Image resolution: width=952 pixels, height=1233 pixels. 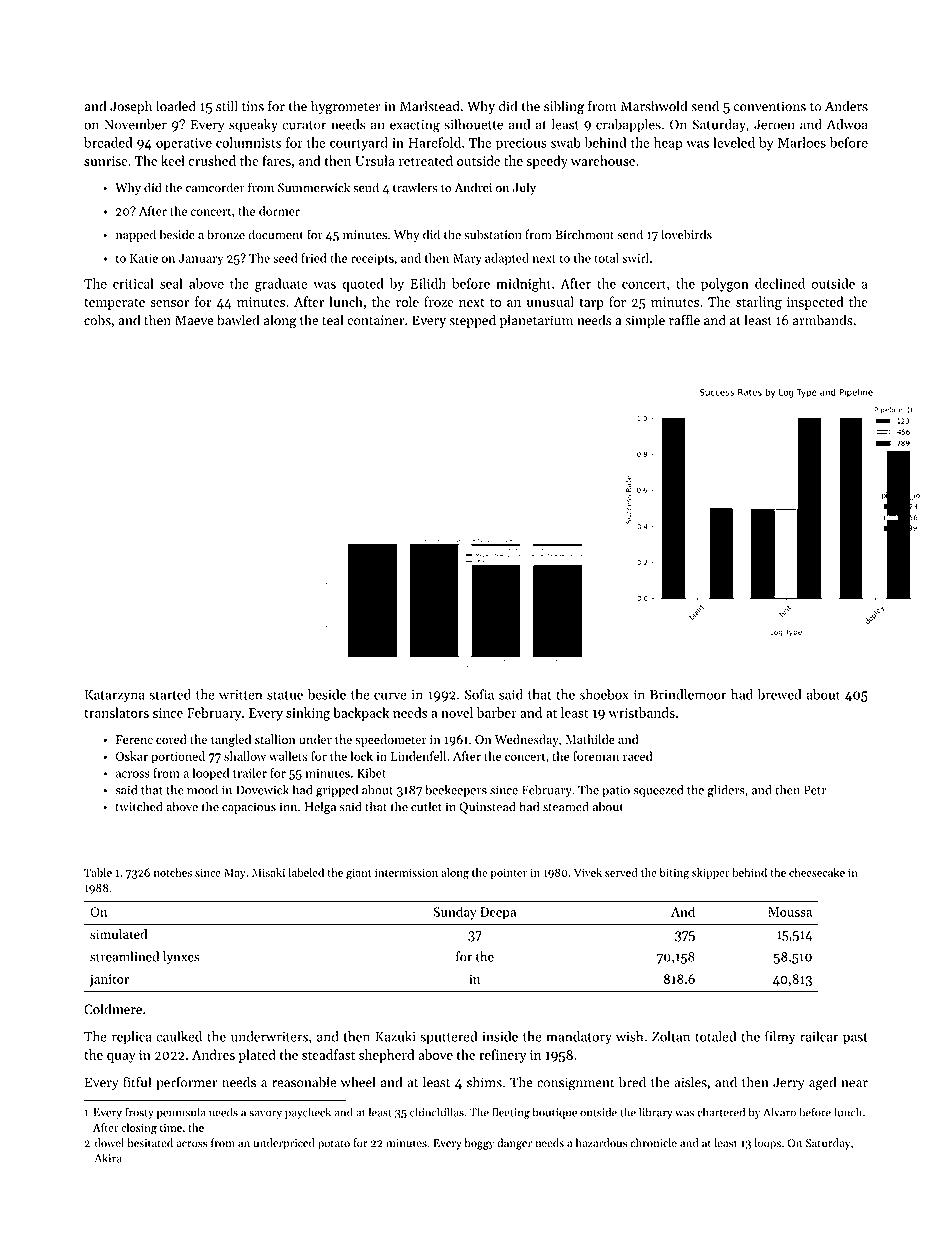 What do you see at coordinates (171, 739) in the document?
I see `cored` at bounding box center [171, 739].
